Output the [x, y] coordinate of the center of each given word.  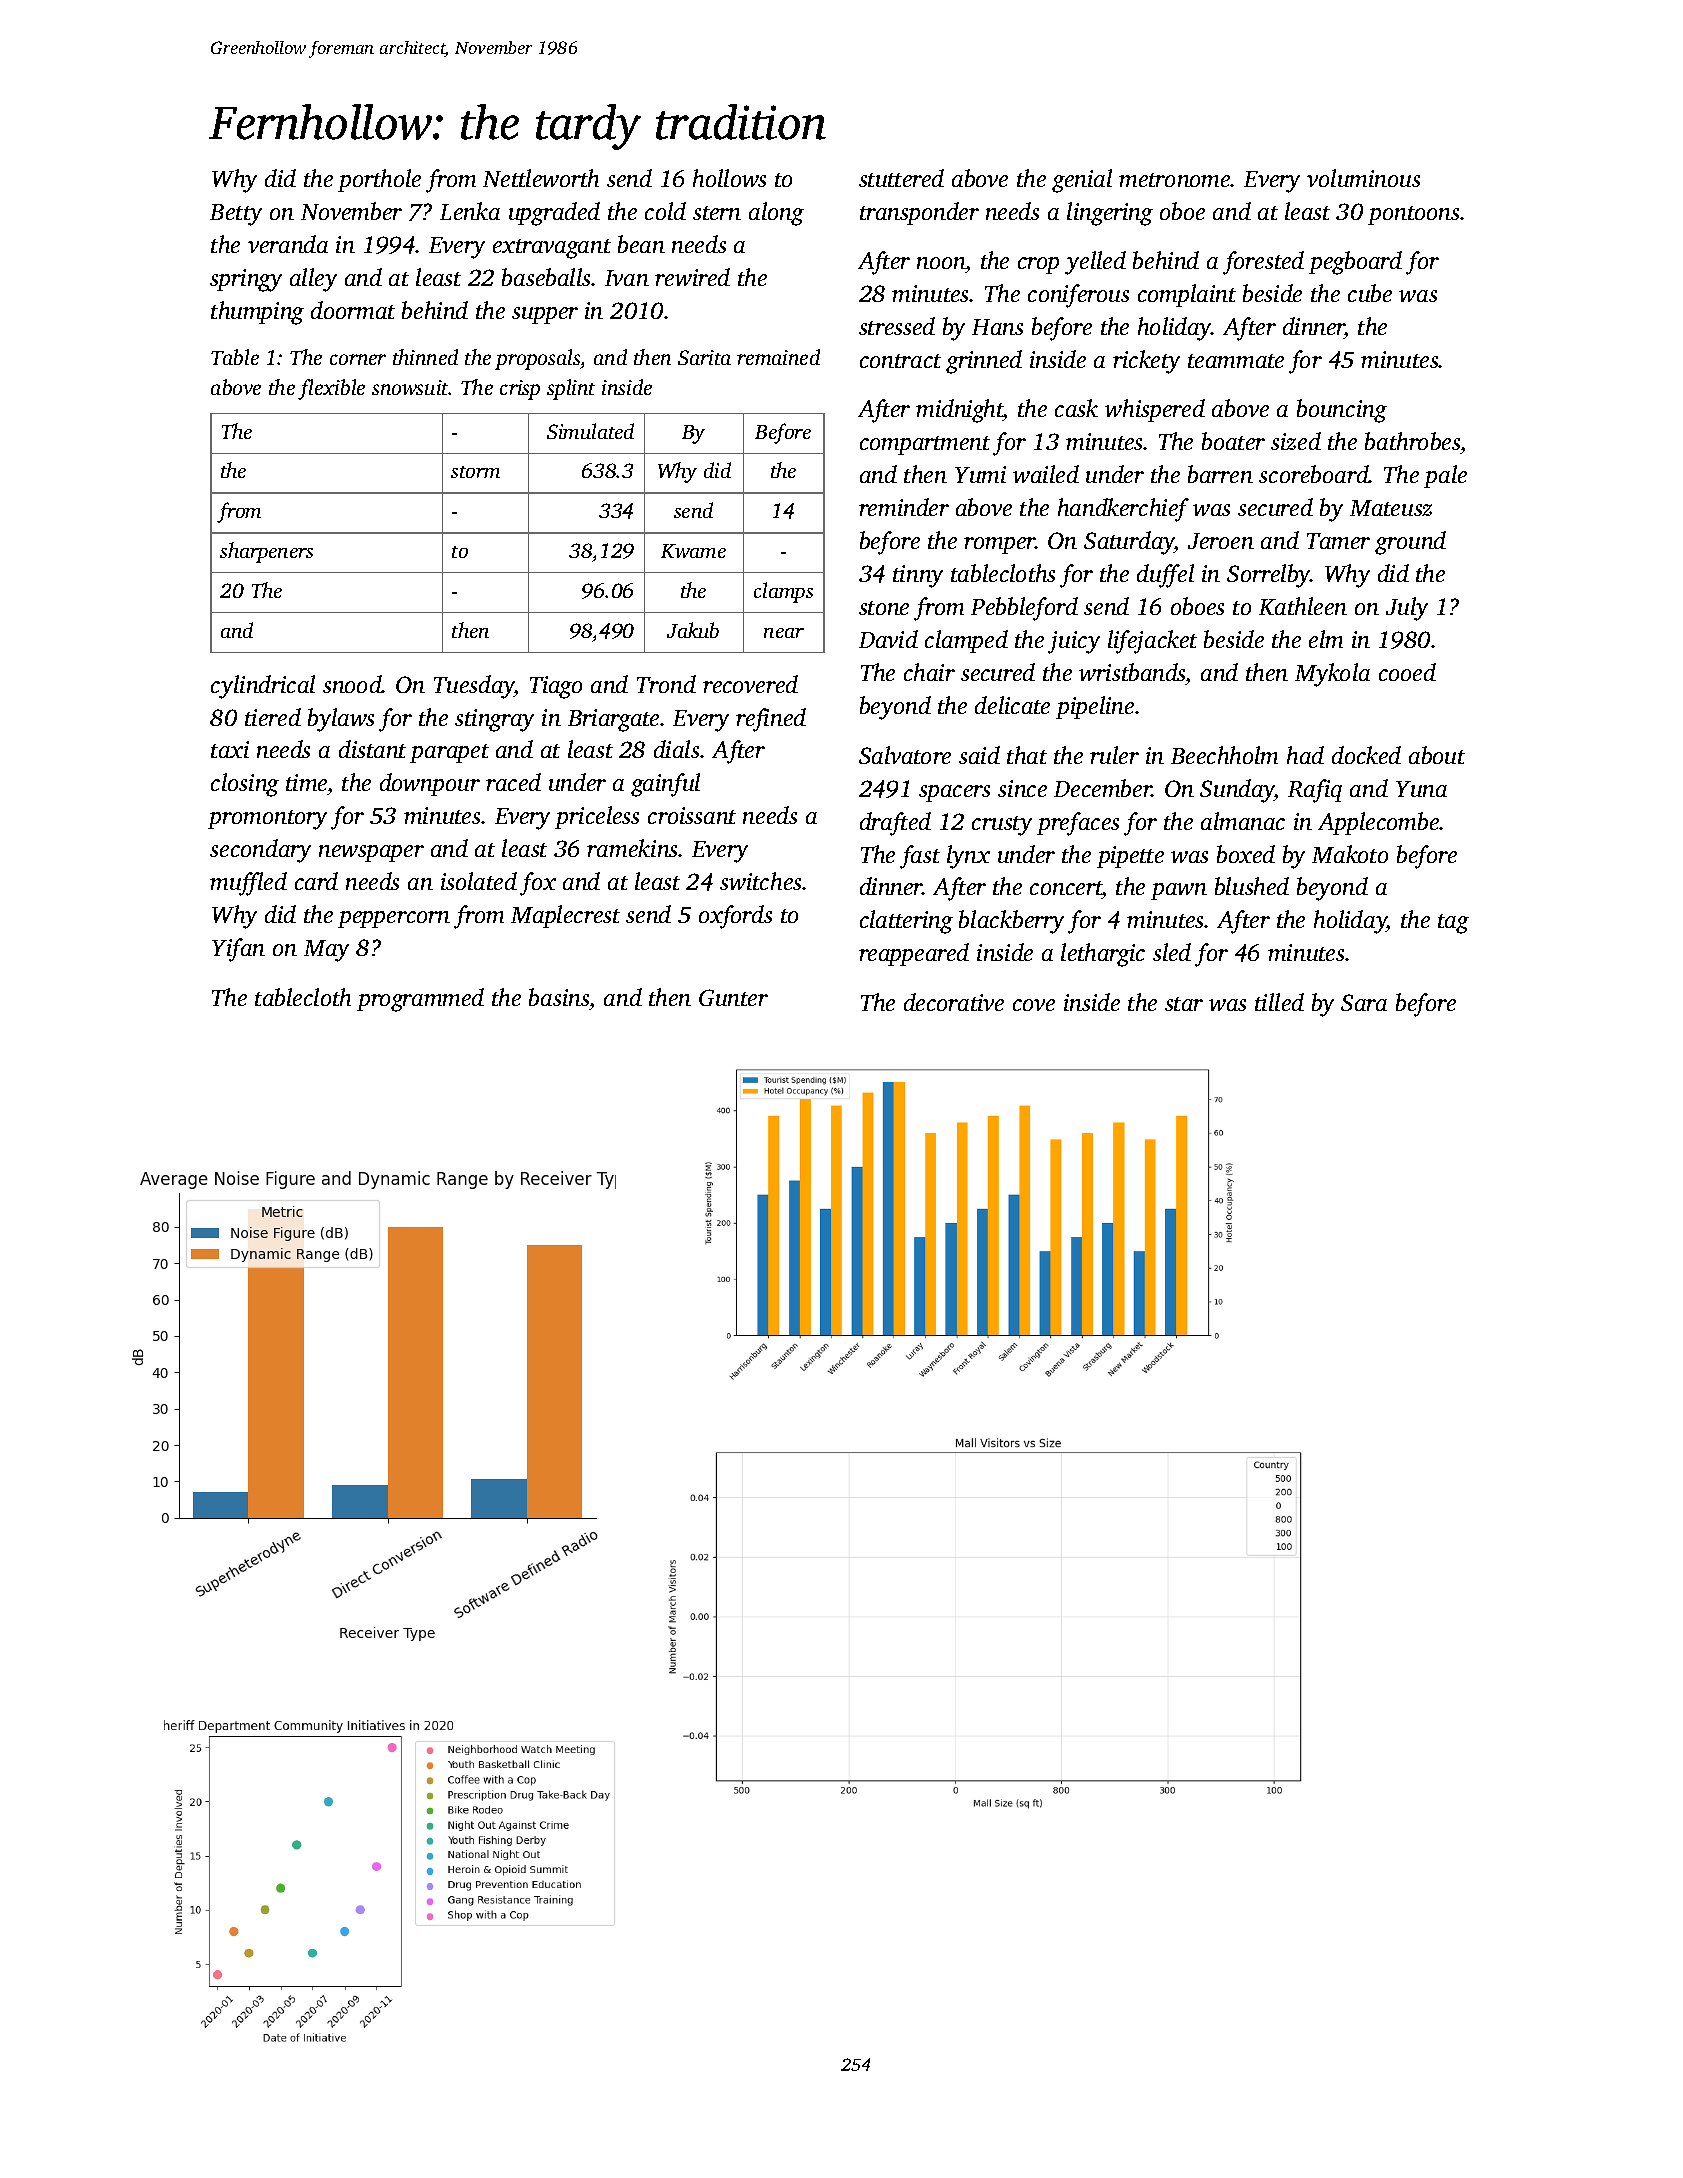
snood [352, 684]
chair [929, 672]
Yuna [1421, 789]
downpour [430, 784]
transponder [919, 213]
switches [760, 881]
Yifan [238, 950]
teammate [1236, 361]
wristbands [1132, 672]
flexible [331, 389]
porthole [379, 180]
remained [778, 357]
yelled [1095, 263]
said [979, 755]
